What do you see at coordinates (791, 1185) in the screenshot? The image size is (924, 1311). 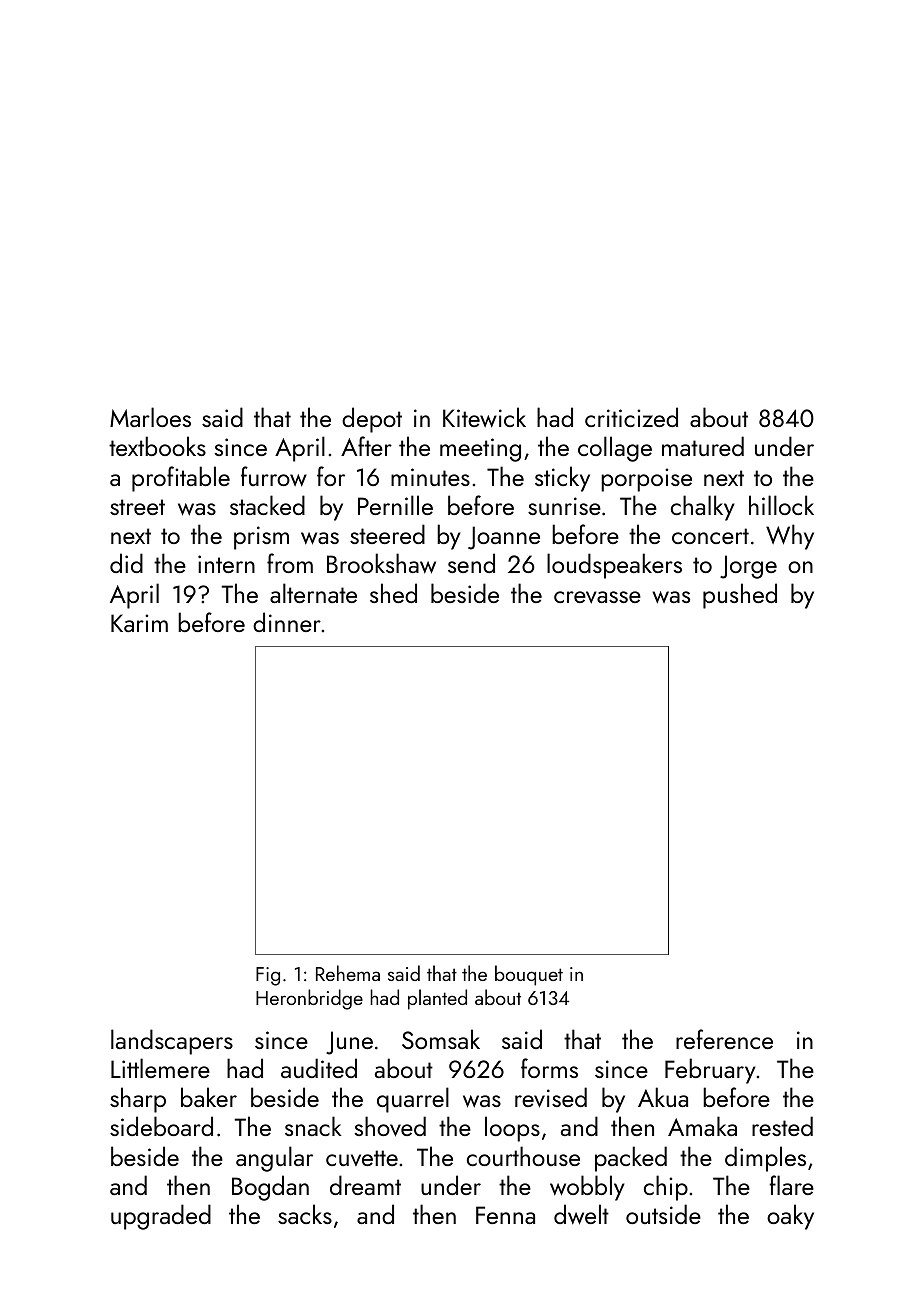 I see `flare` at bounding box center [791, 1185].
